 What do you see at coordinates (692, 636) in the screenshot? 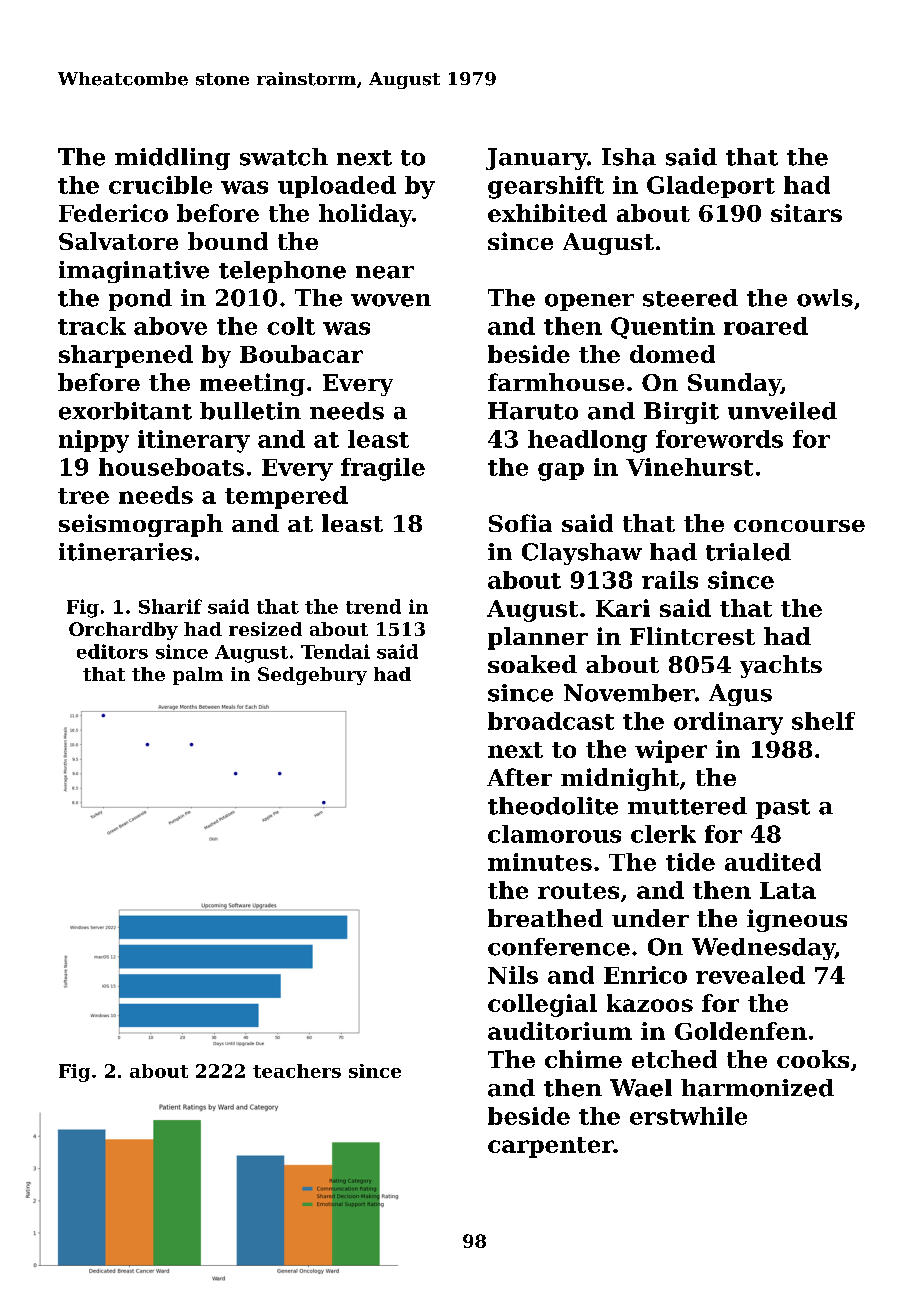
I see `Flintcrest` at bounding box center [692, 636].
